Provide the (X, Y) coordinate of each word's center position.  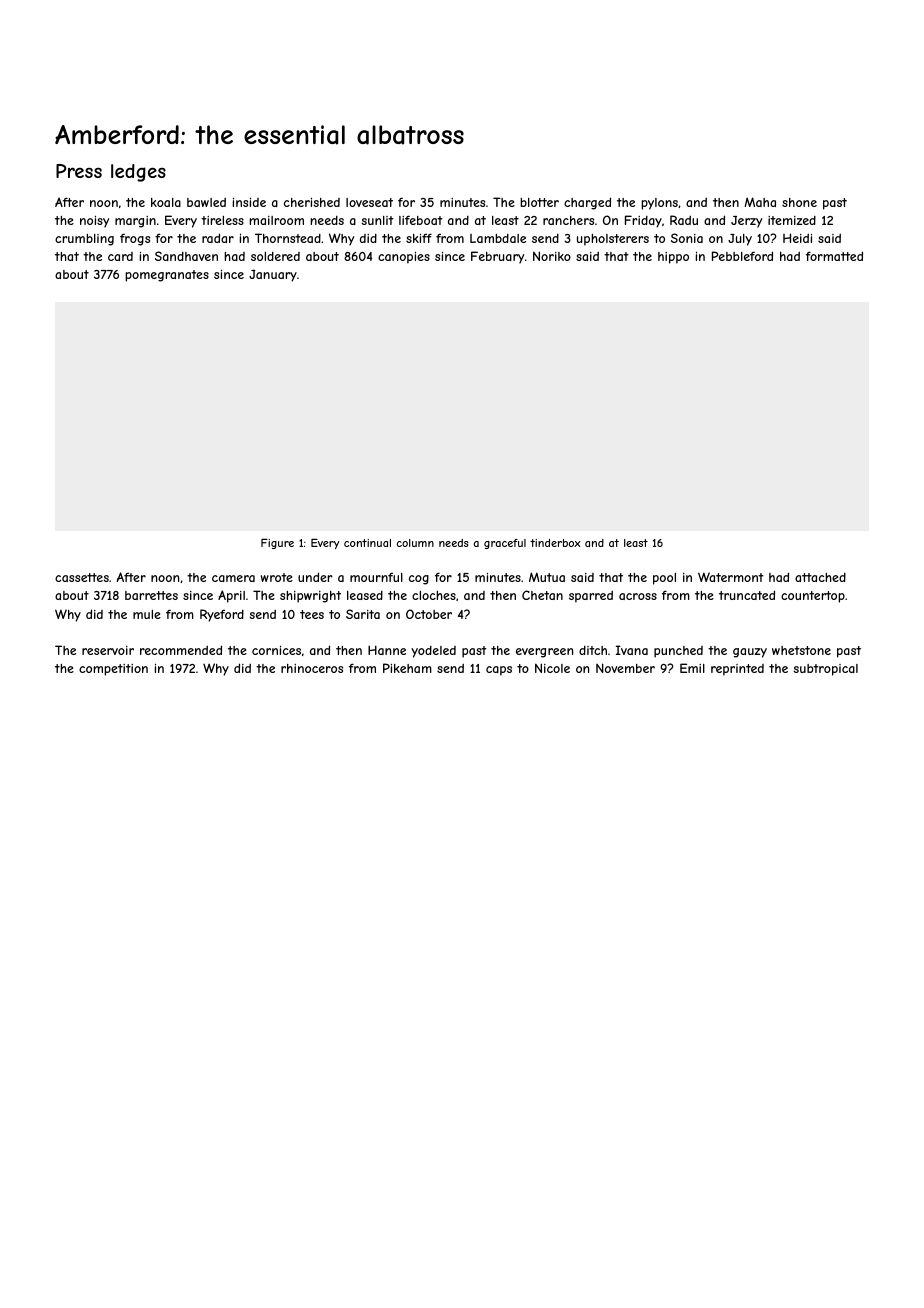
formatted (834, 256)
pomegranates (167, 276)
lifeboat (421, 220)
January (273, 276)
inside (249, 202)
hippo (673, 258)
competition (113, 670)
